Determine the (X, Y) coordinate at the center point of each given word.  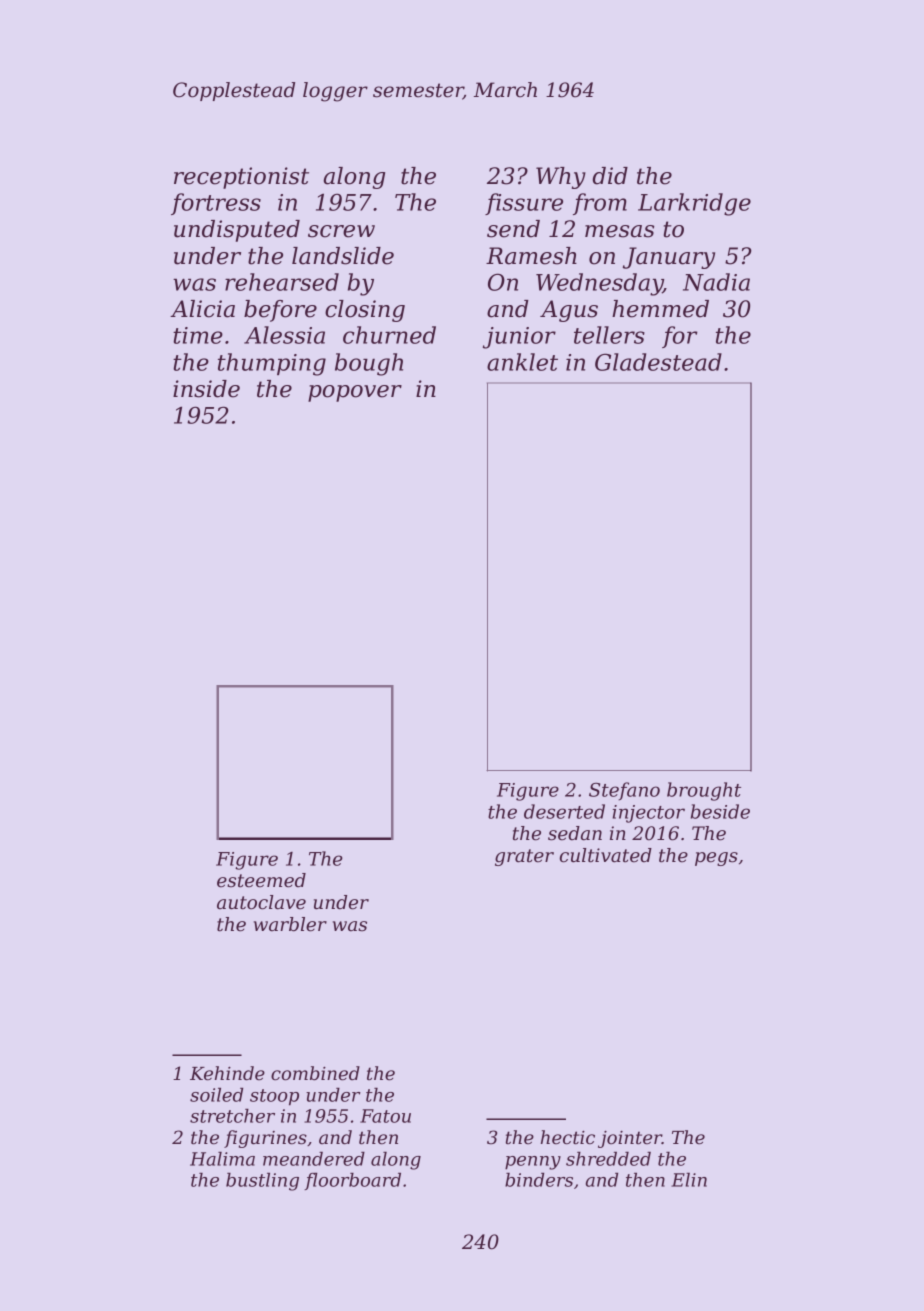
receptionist (241, 178)
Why (561, 178)
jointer (630, 1139)
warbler (290, 924)
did (610, 176)
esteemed (261, 880)
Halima (222, 1159)
